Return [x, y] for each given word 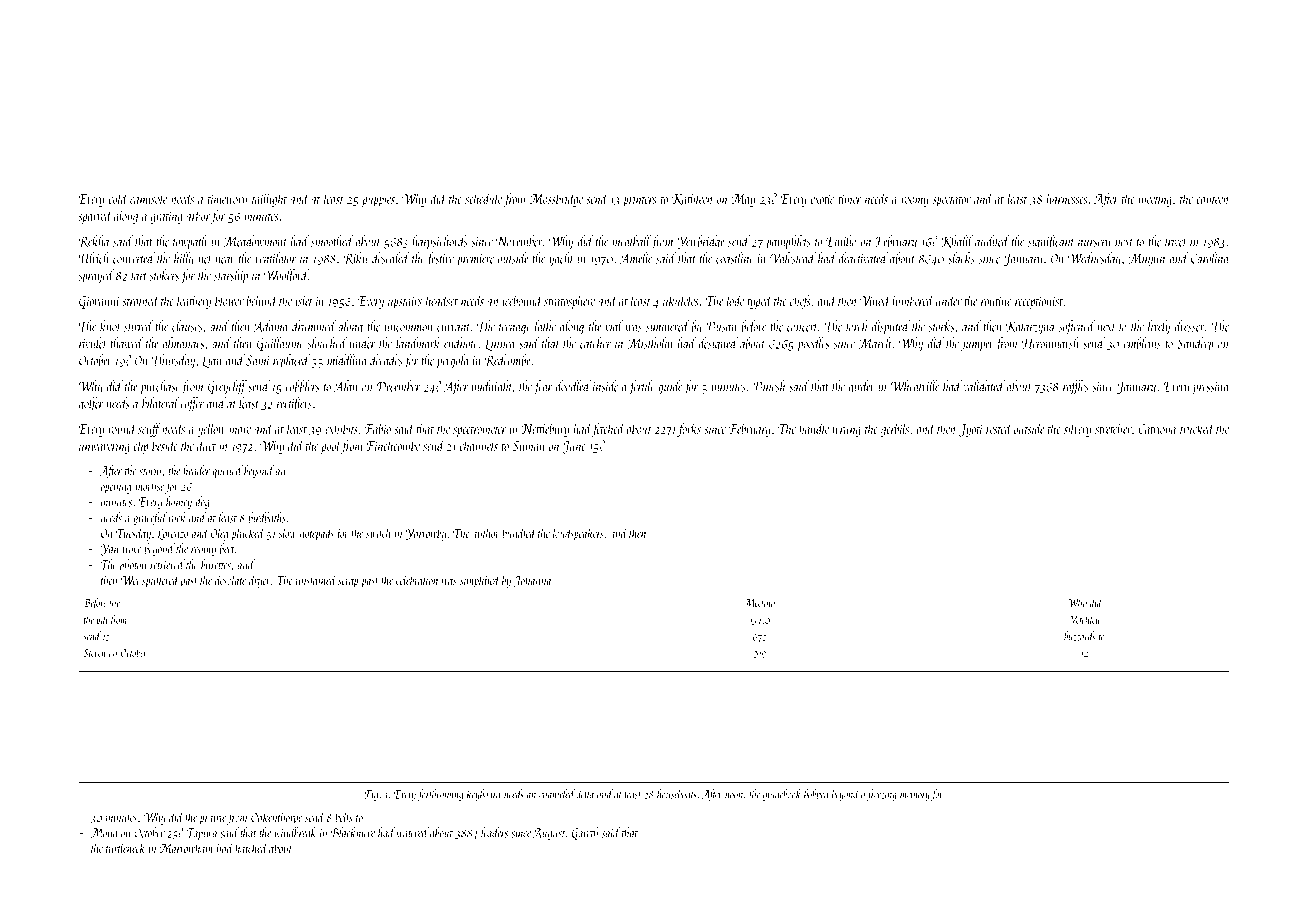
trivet [1176, 242]
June [574, 447]
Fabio [378, 428]
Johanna [532, 581]
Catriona [1157, 429]
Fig [371, 795]
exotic [822, 199]
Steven [94, 653]
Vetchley [1084, 621]
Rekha [94, 241]
